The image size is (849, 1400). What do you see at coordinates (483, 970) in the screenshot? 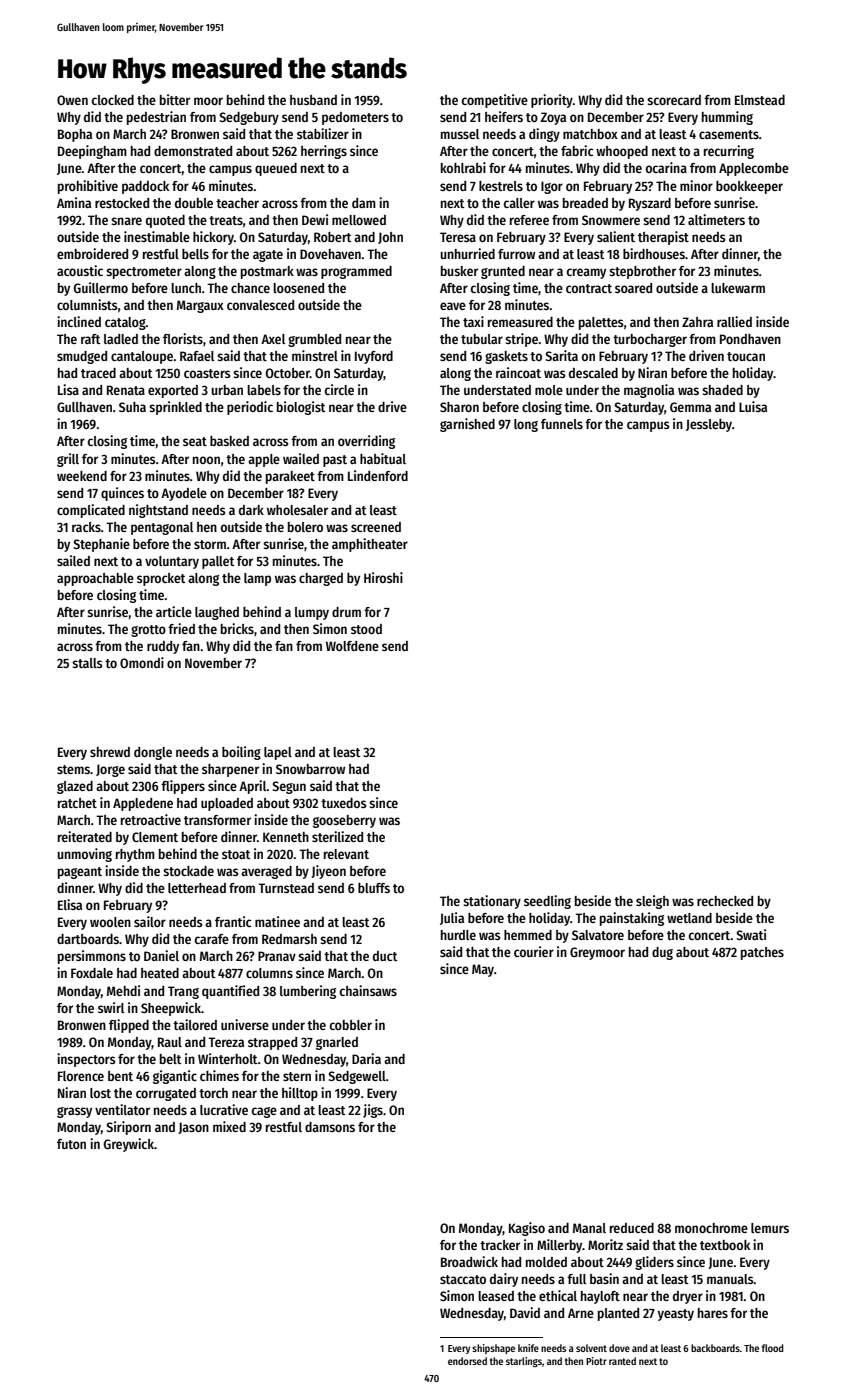
I see `May` at bounding box center [483, 970].
